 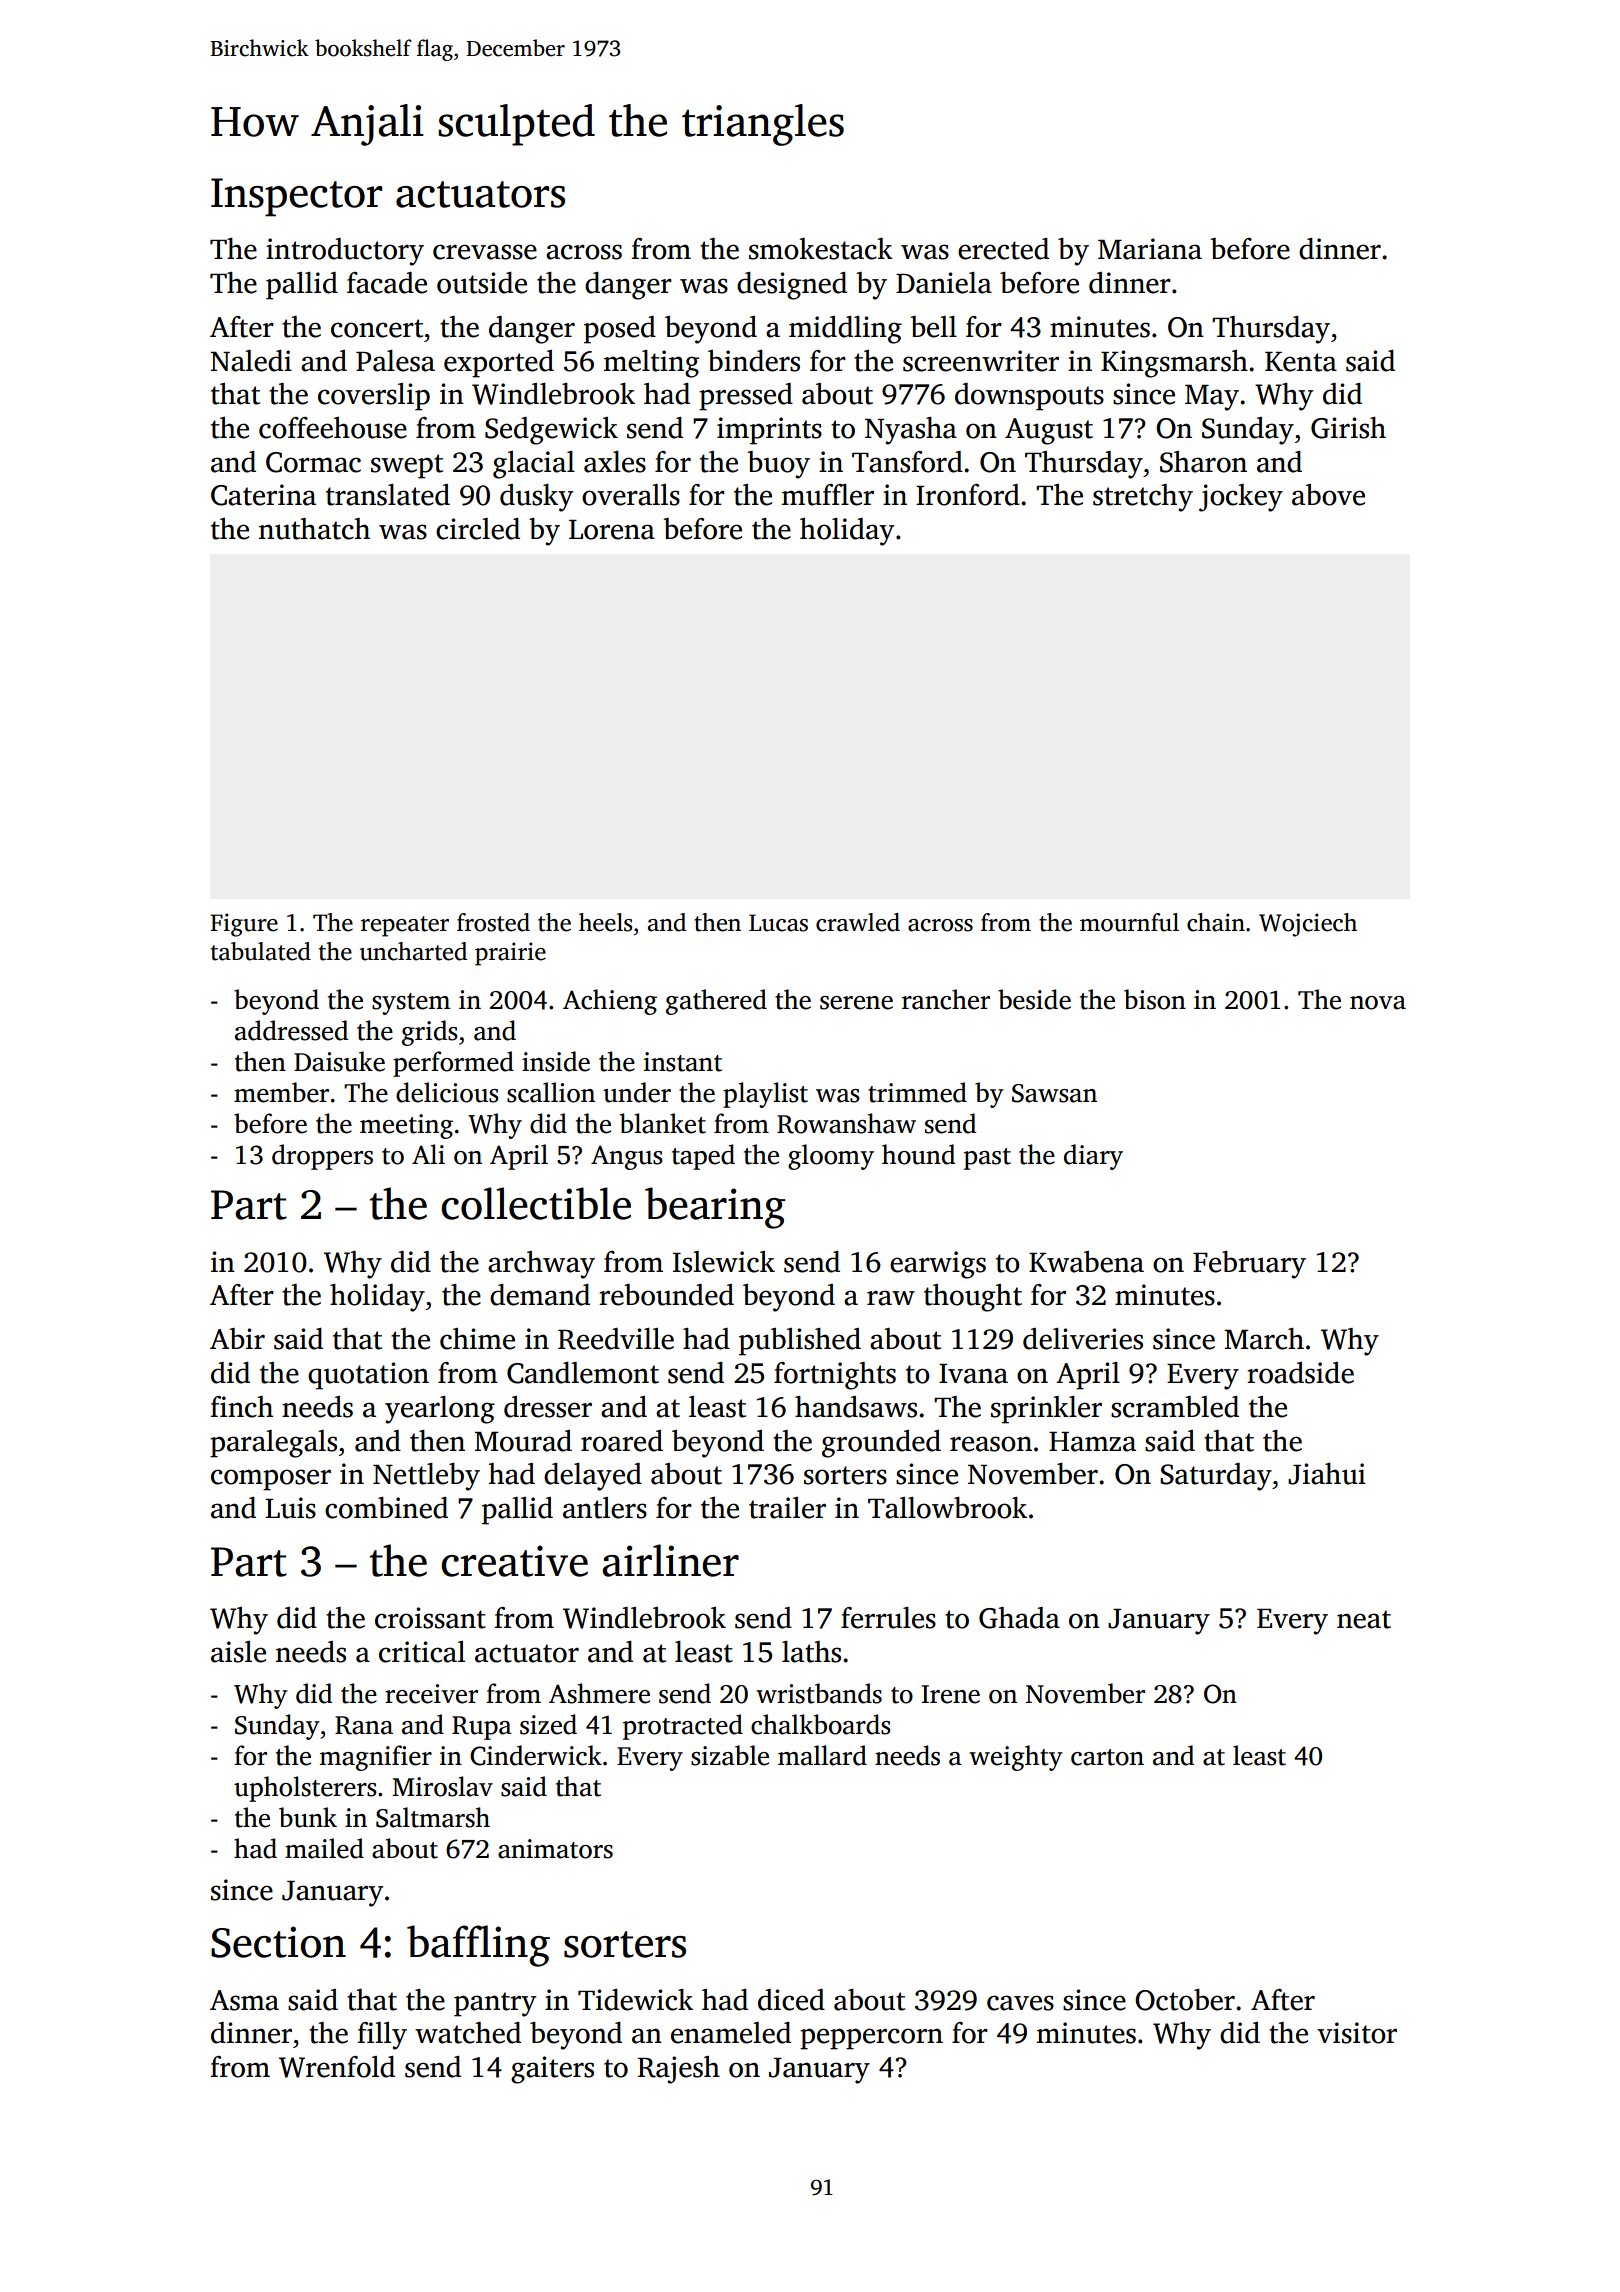 I want to click on carton, so click(x=1107, y=1757).
